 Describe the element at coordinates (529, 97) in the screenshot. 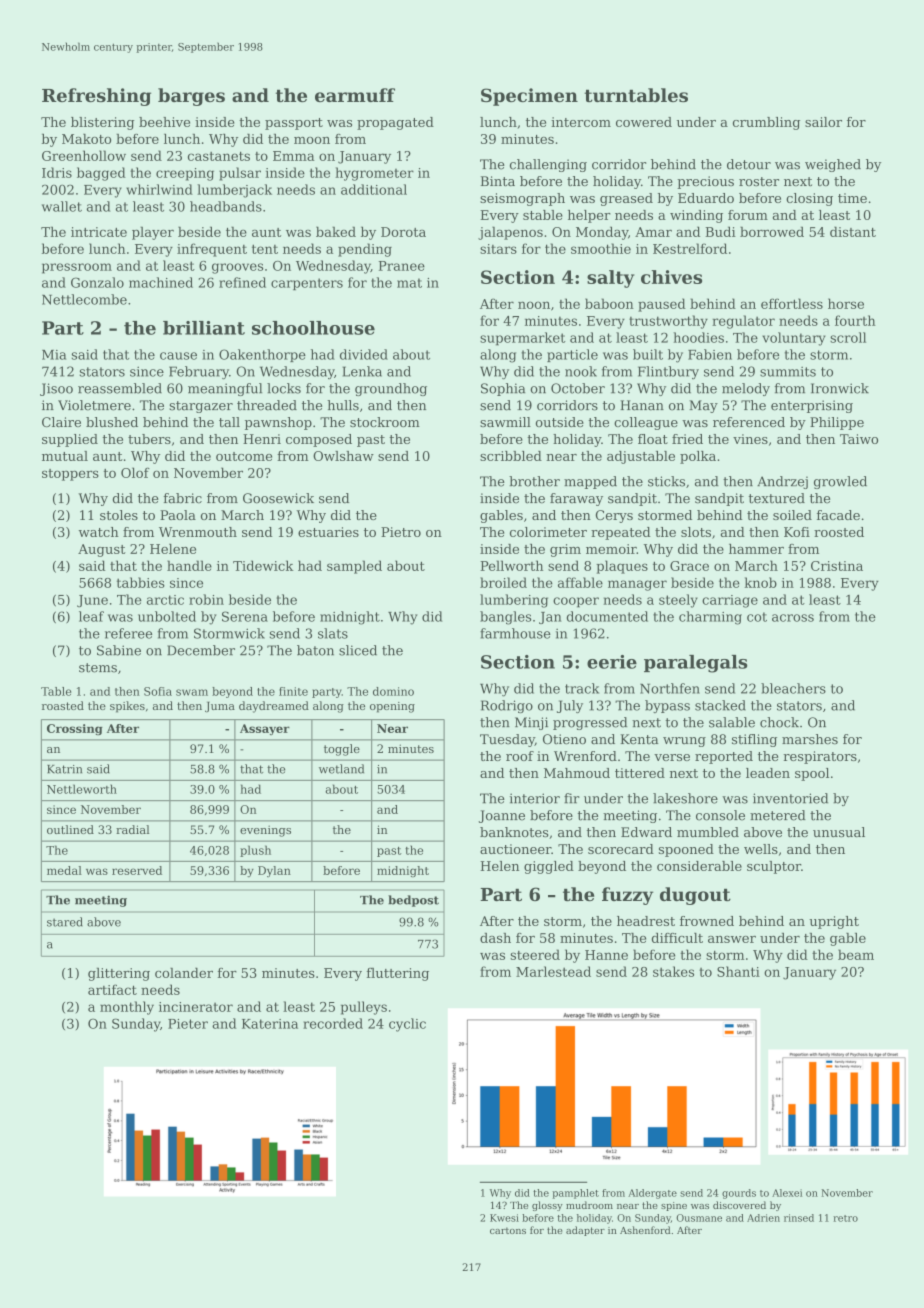

I see `Specimen` at that location.
